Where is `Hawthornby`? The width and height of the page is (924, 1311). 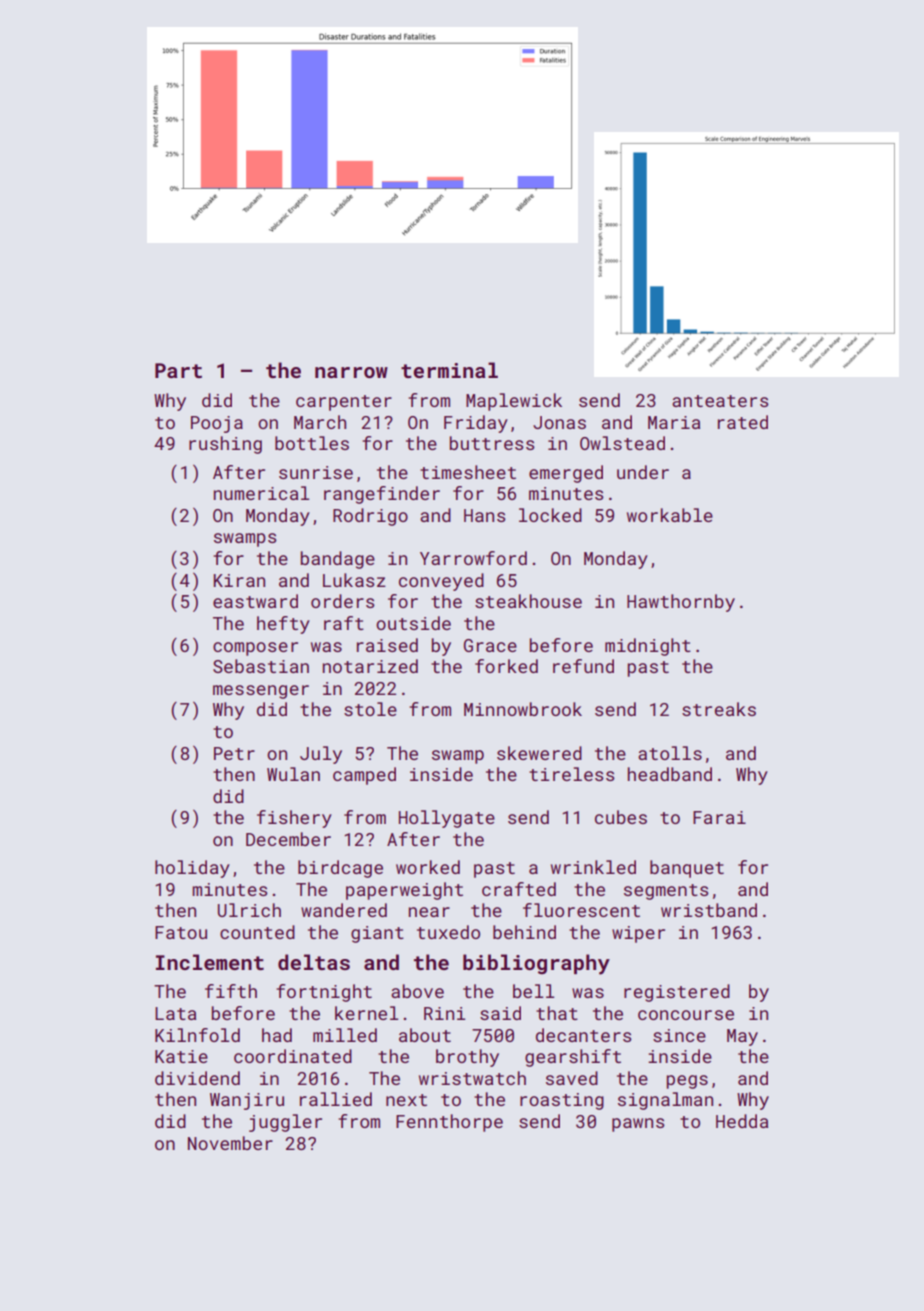 Hawthornby is located at coordinates (681, 603).
